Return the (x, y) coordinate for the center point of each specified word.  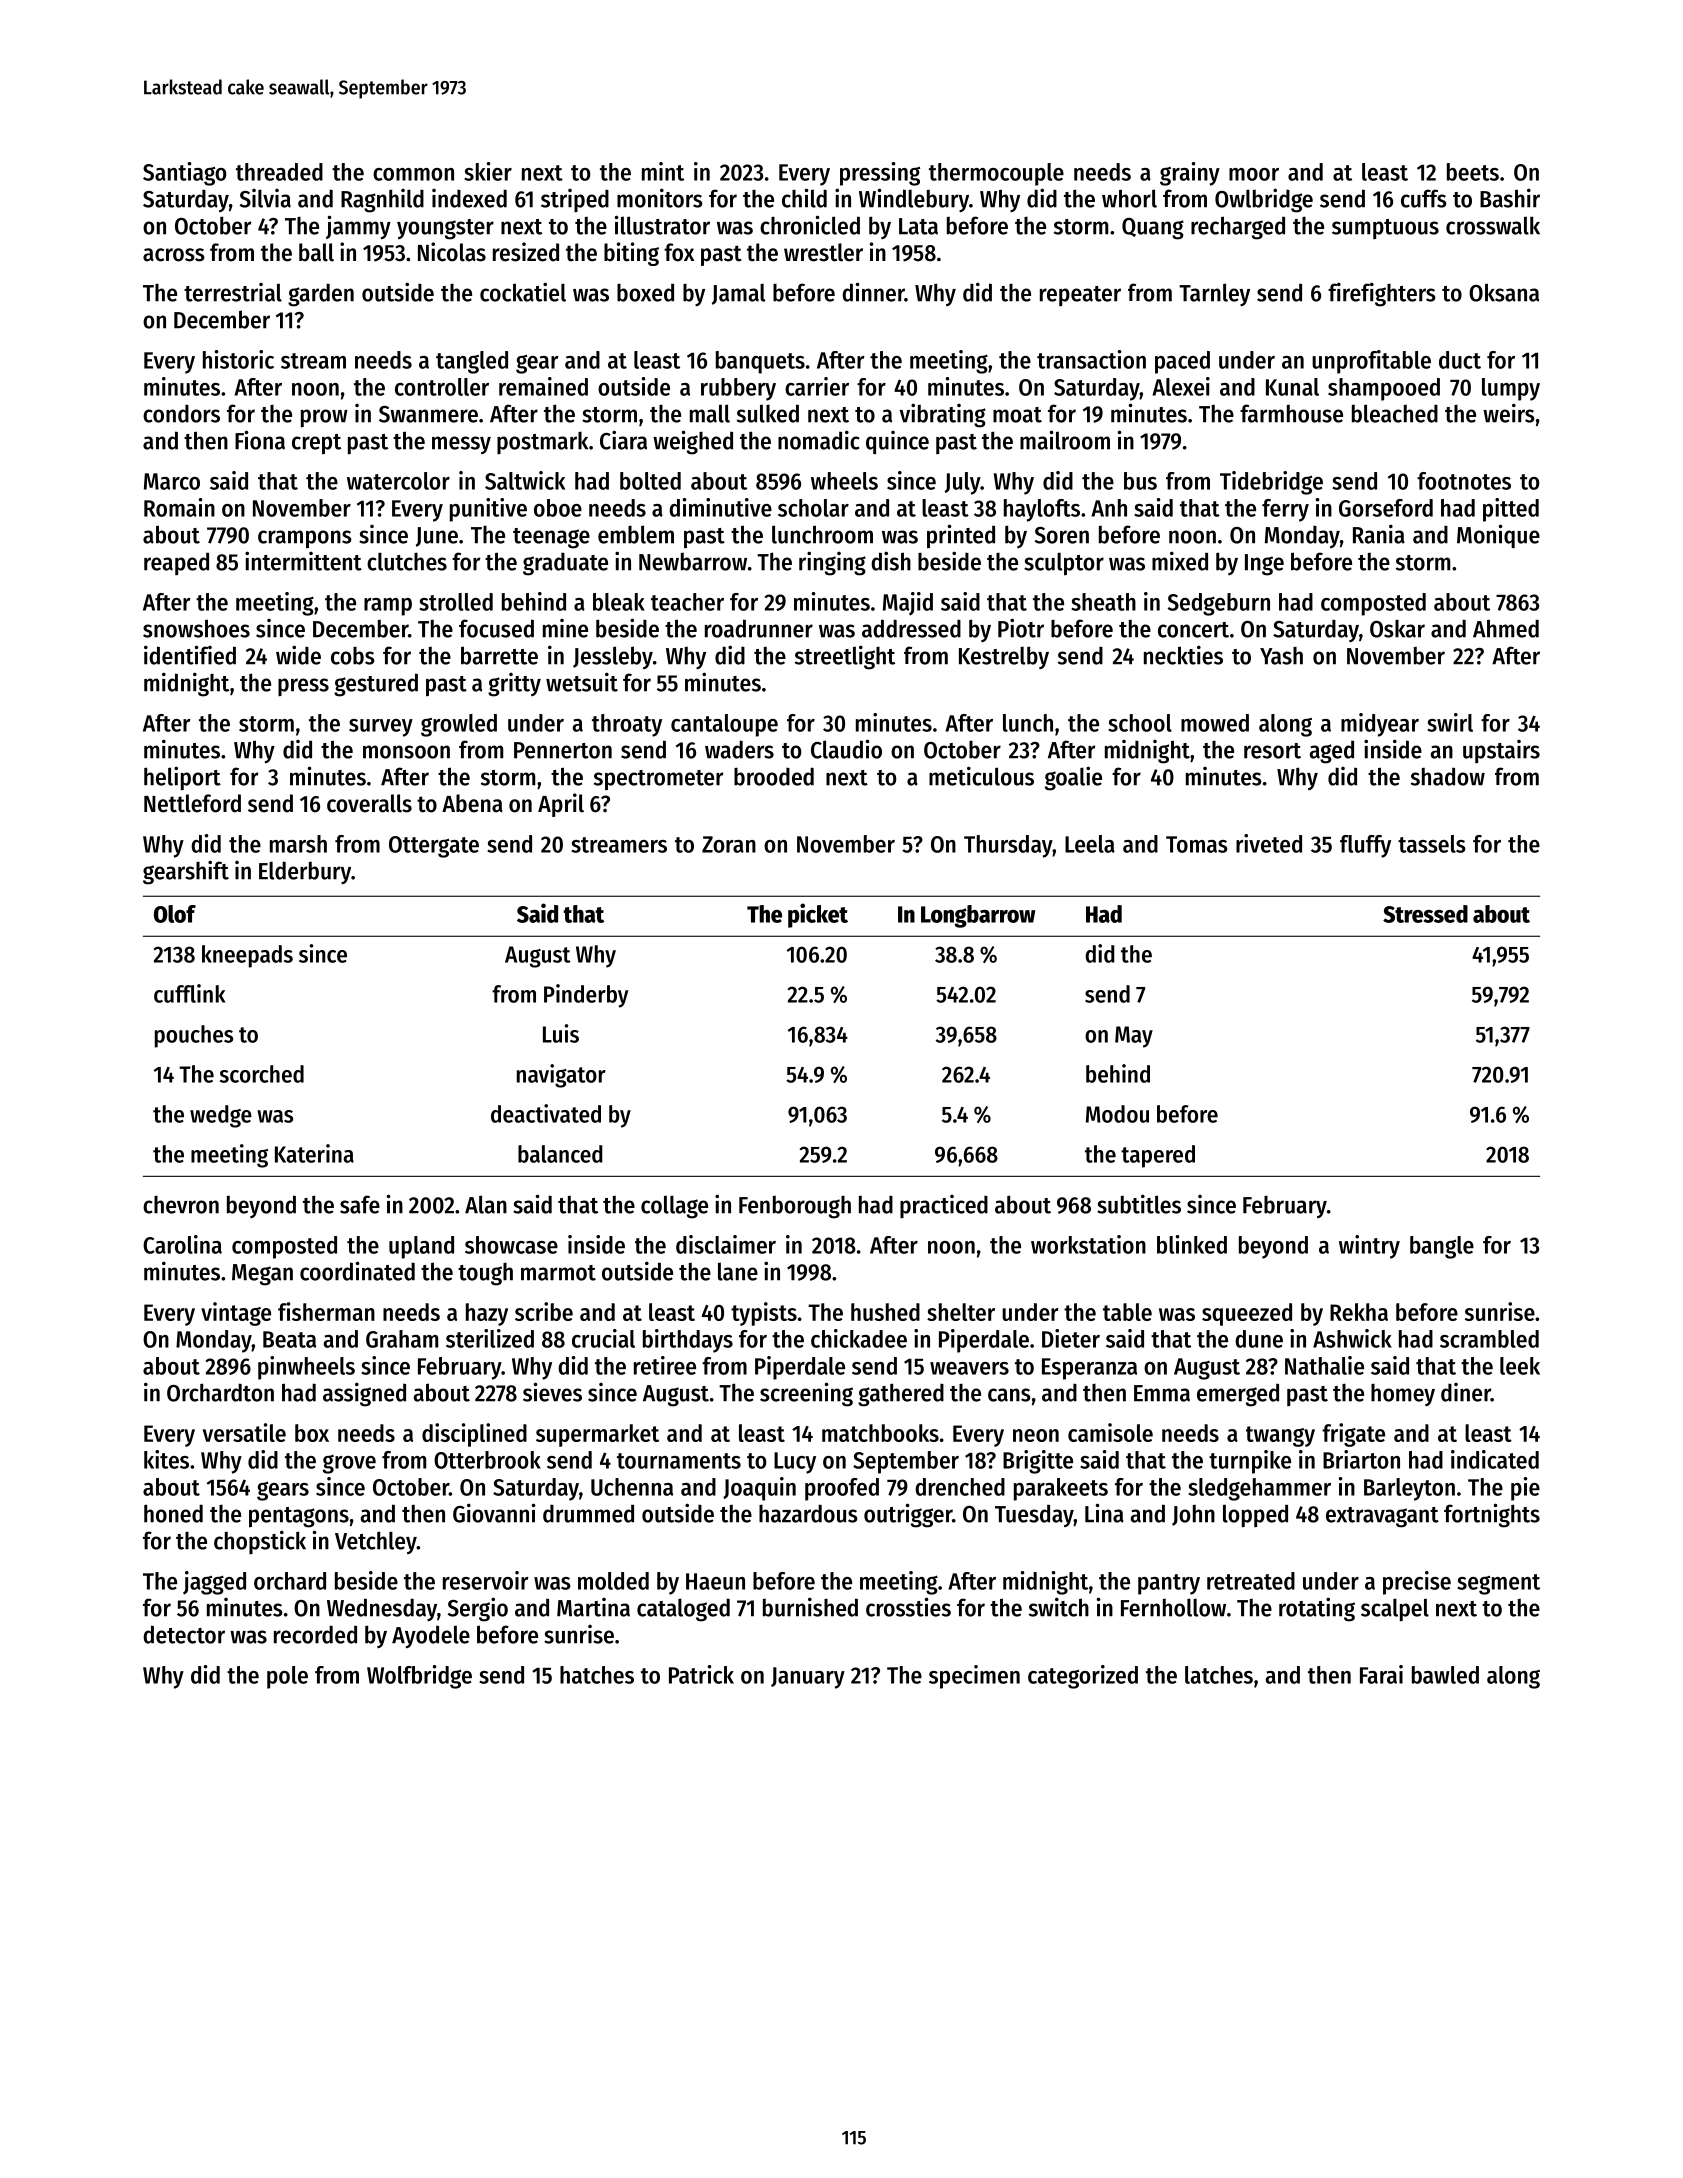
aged (1331, 752)
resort (1272, 751)
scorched (262, 1074)
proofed (842, 1489)
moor (1254, 174)
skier (488, 171)
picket (818, 915)
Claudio (846, 749)
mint (663, 171)
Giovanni (494, 1513)
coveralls (369, 803)
